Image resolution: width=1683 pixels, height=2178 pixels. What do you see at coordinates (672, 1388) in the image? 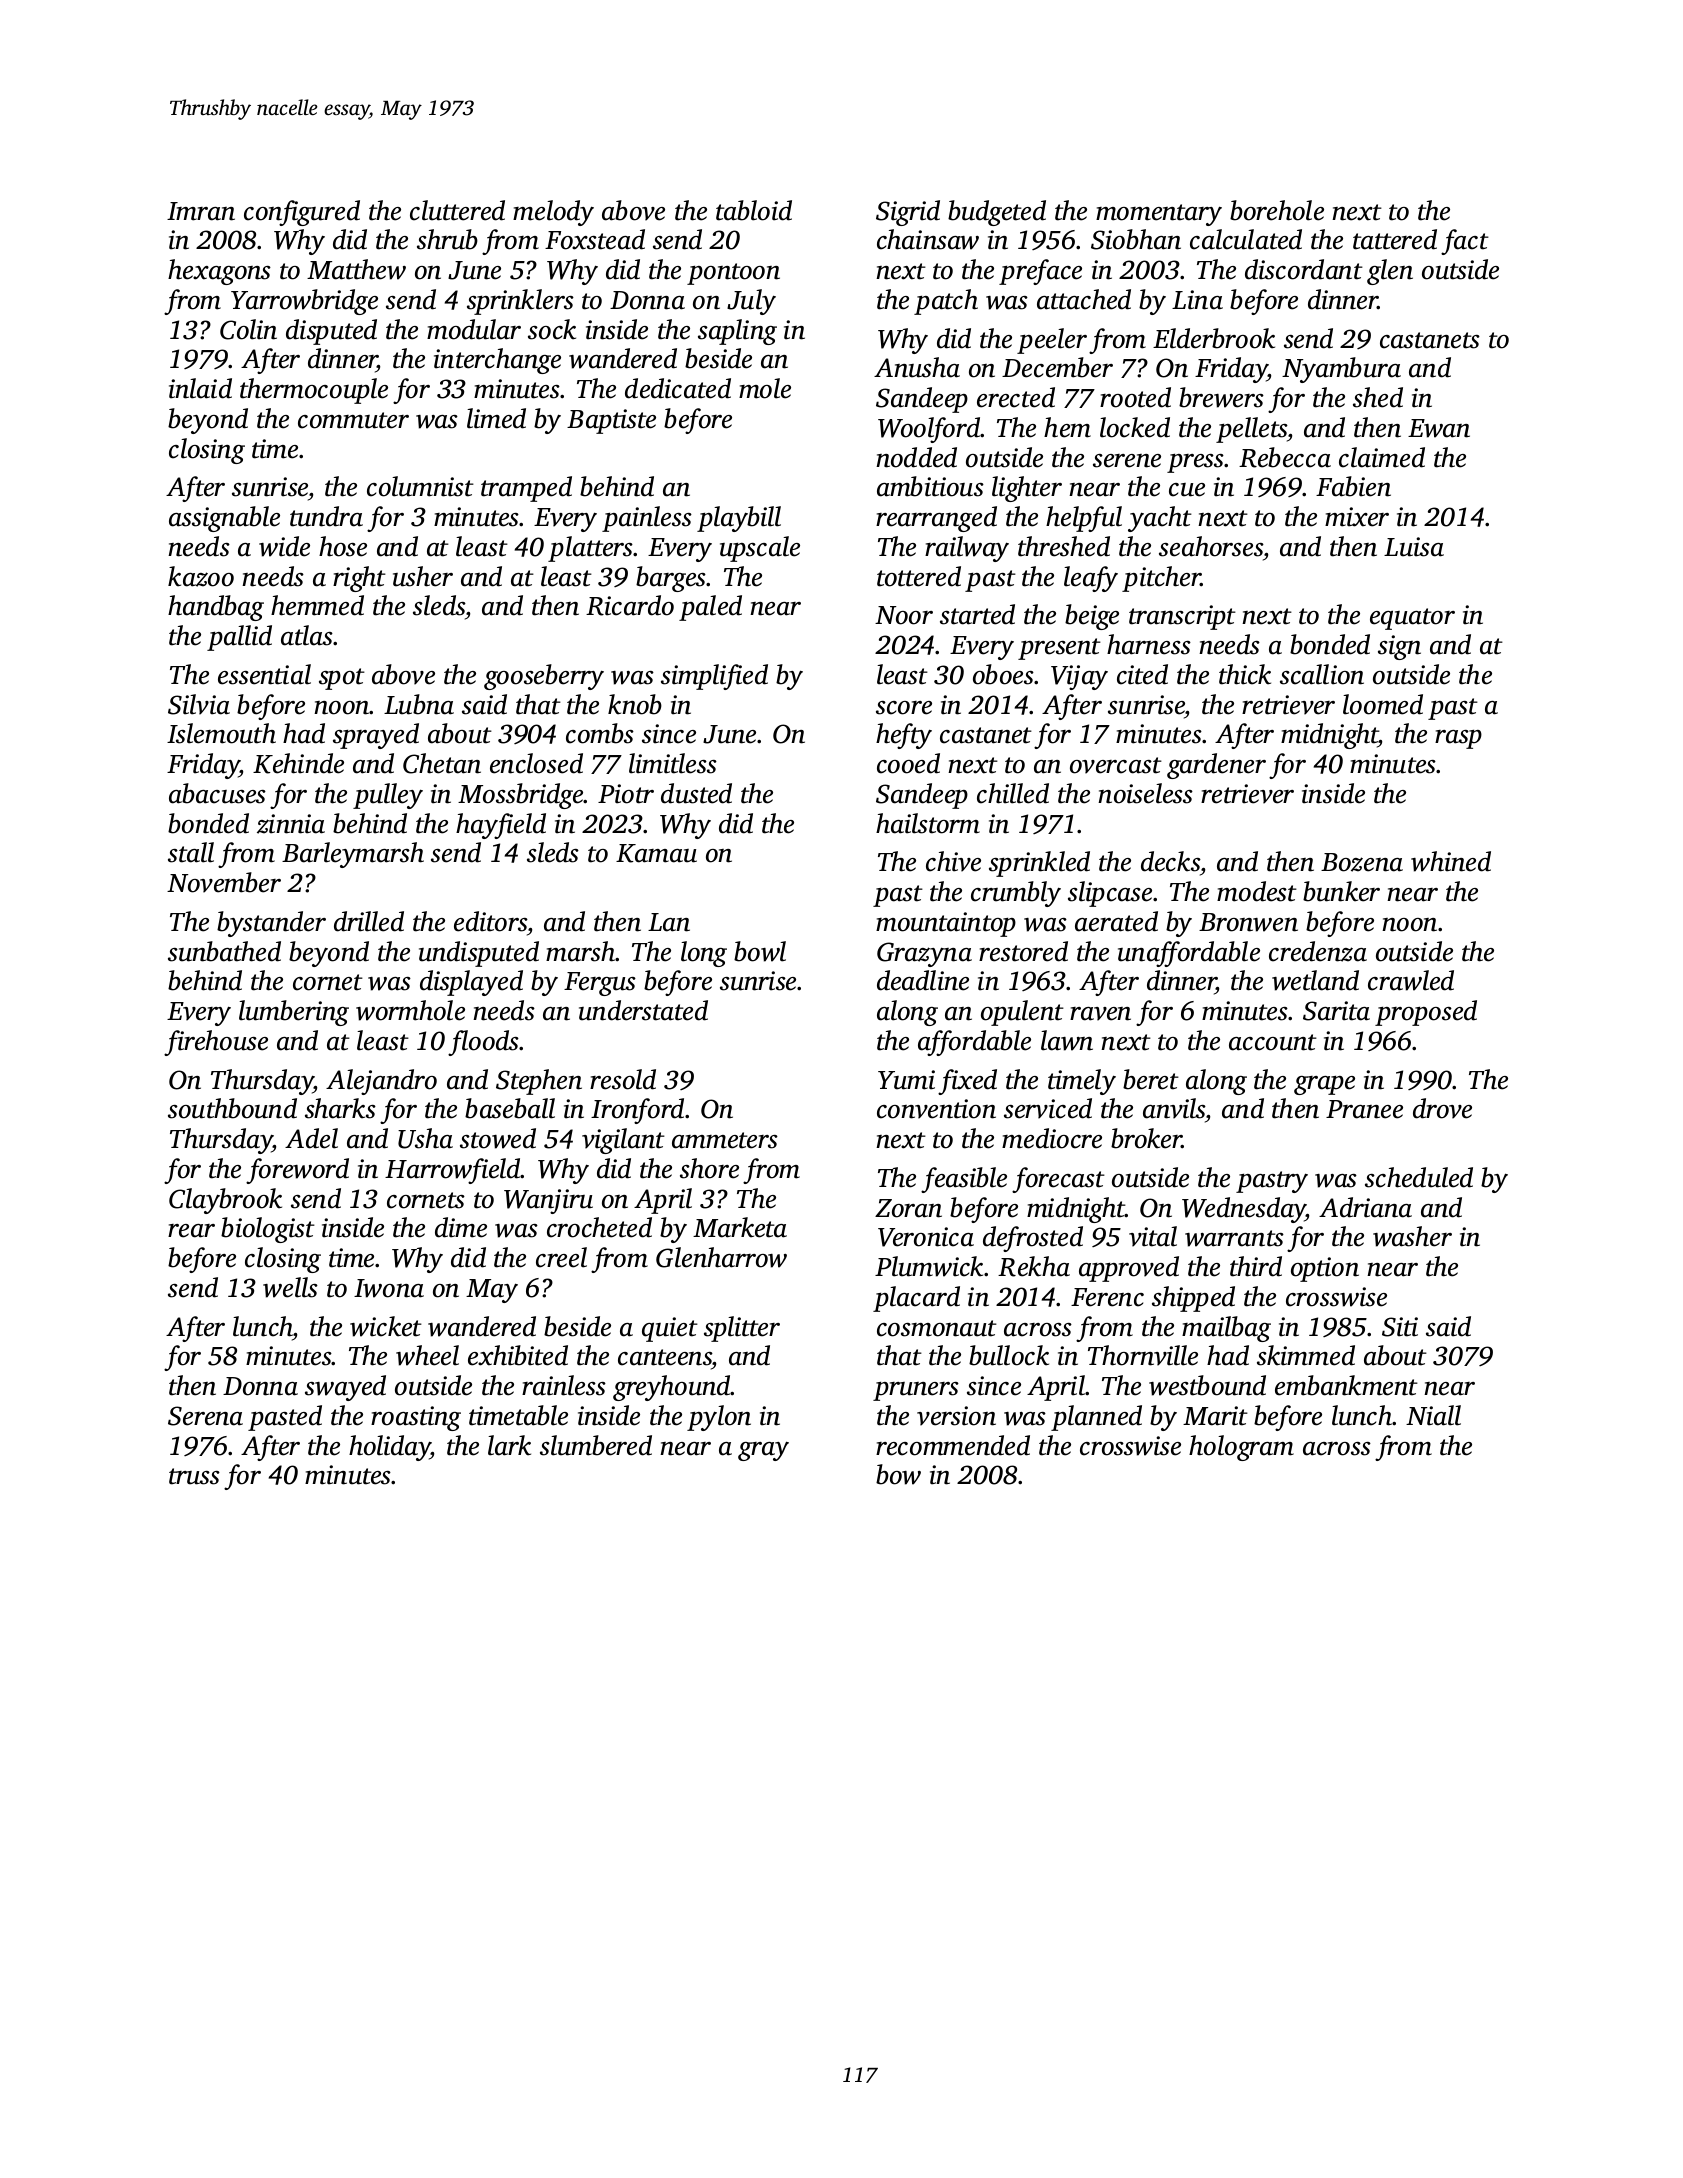
I see `greyhound` at bounding box center [672, 1388].
